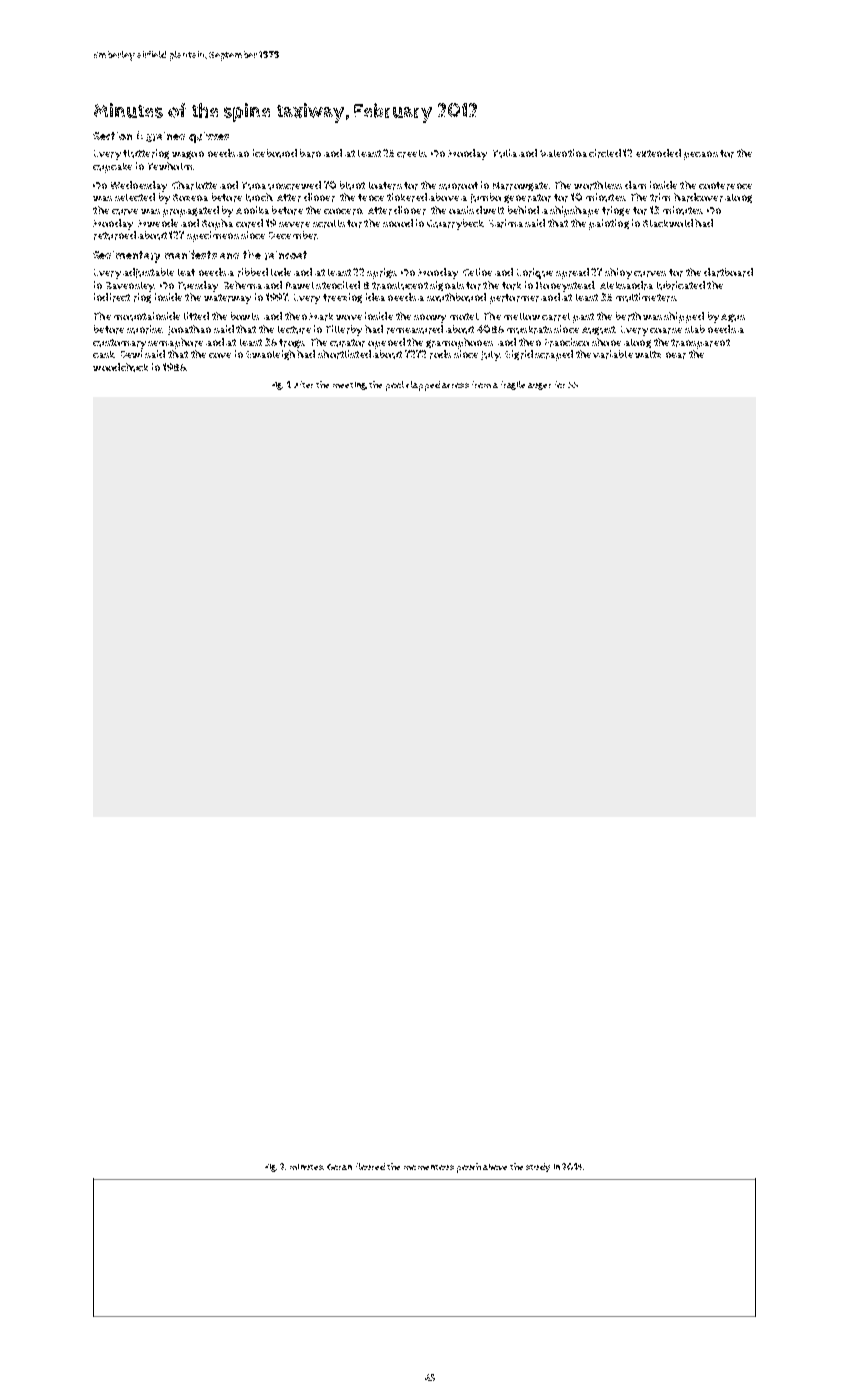 This document has height=1400, width=849. Describe the element at coordinates (700, 344) in the document. I see `transparent` at that location.
